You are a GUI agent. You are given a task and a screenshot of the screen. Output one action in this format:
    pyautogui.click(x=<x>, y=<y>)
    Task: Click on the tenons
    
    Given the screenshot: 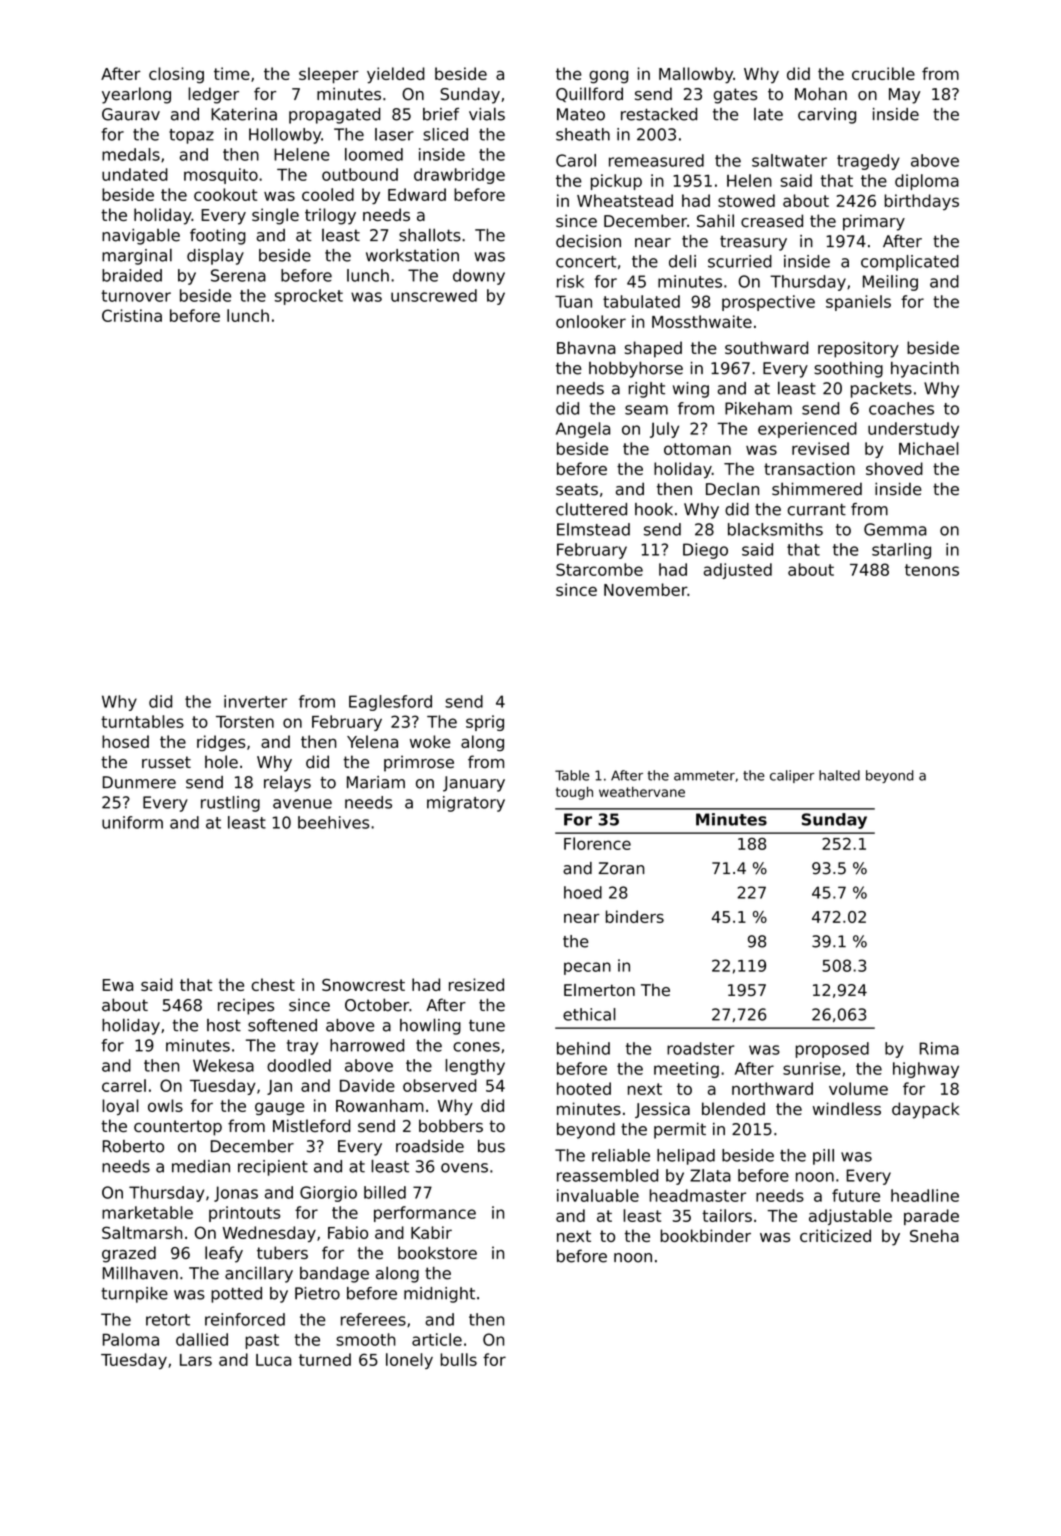 What is the action you would take?
    pyautogui.click(x=932, y=570)
